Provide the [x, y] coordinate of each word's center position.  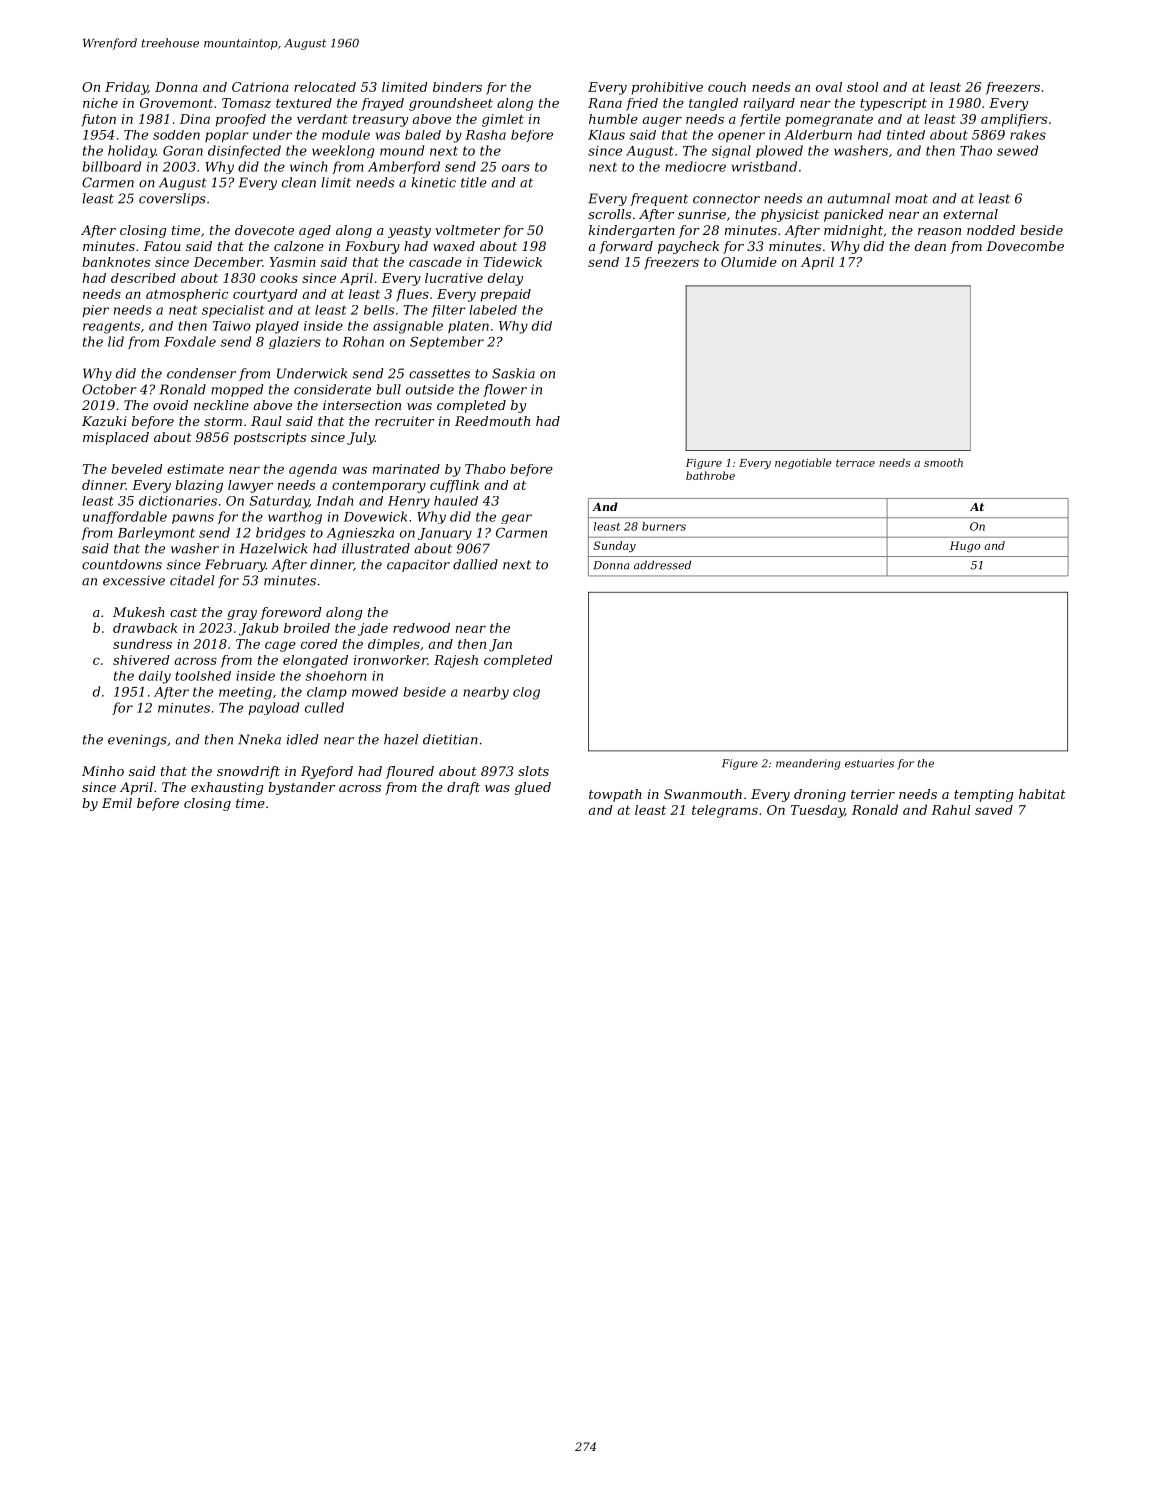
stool [863, 87]
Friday [126, 88]
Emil [117, 803]
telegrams [725, 811]
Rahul [951, 810]
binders [457, 87]
